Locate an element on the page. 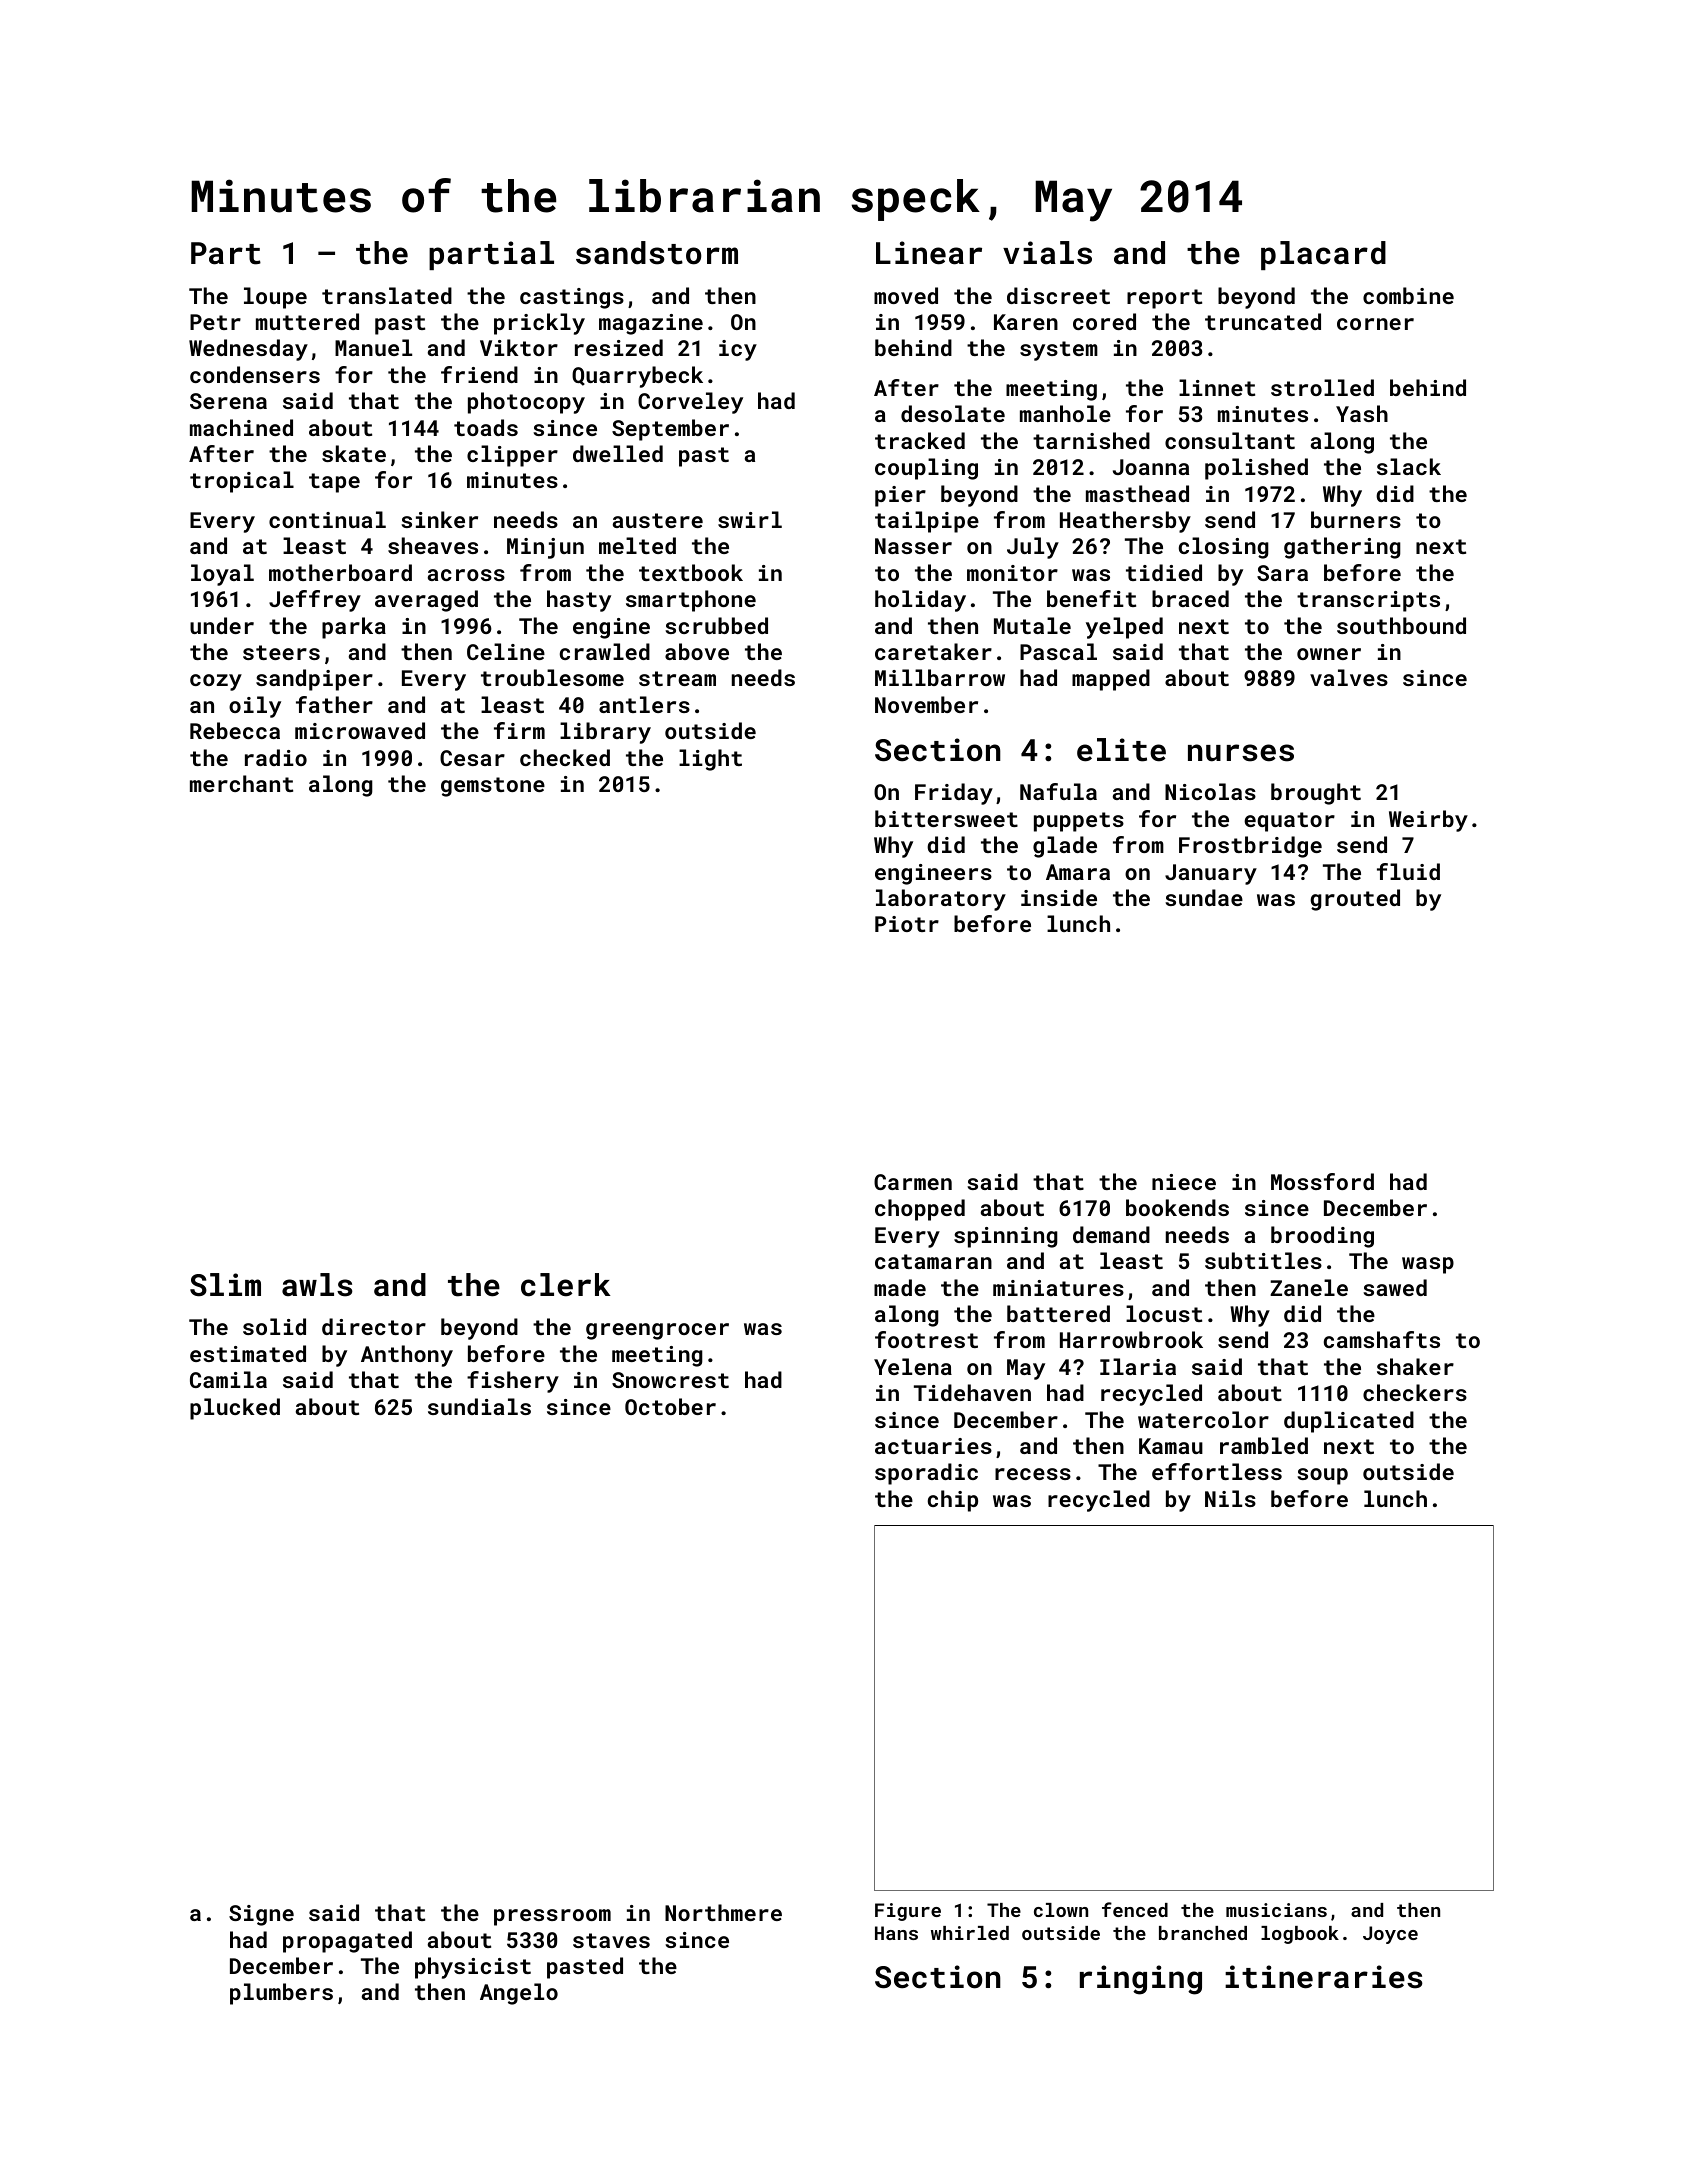 The height and width of the page is (2178, 1683). strolled is located at coordinates (1322, 387).
